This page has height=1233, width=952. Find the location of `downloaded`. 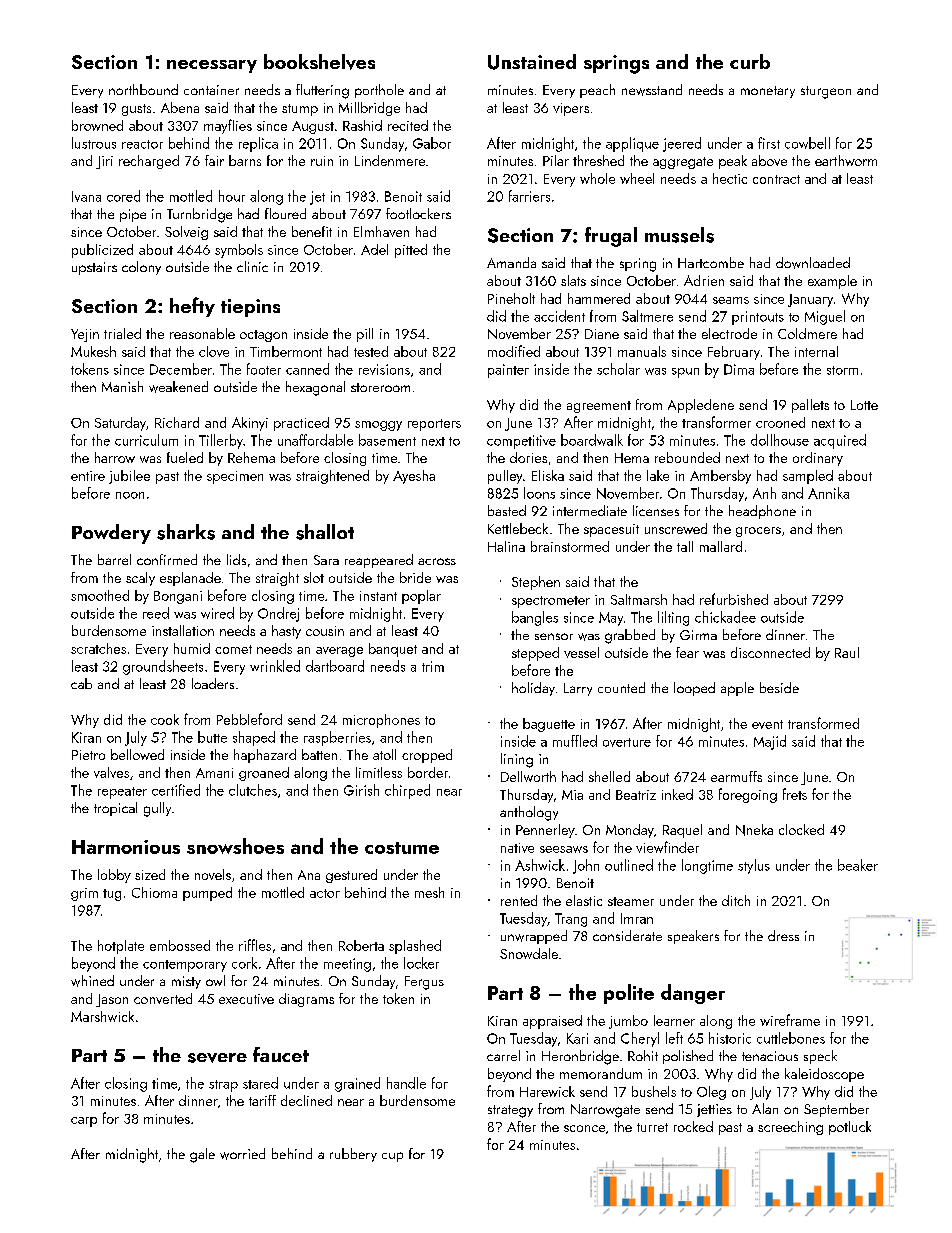

downloaded is located at coordinates (813, 263).
